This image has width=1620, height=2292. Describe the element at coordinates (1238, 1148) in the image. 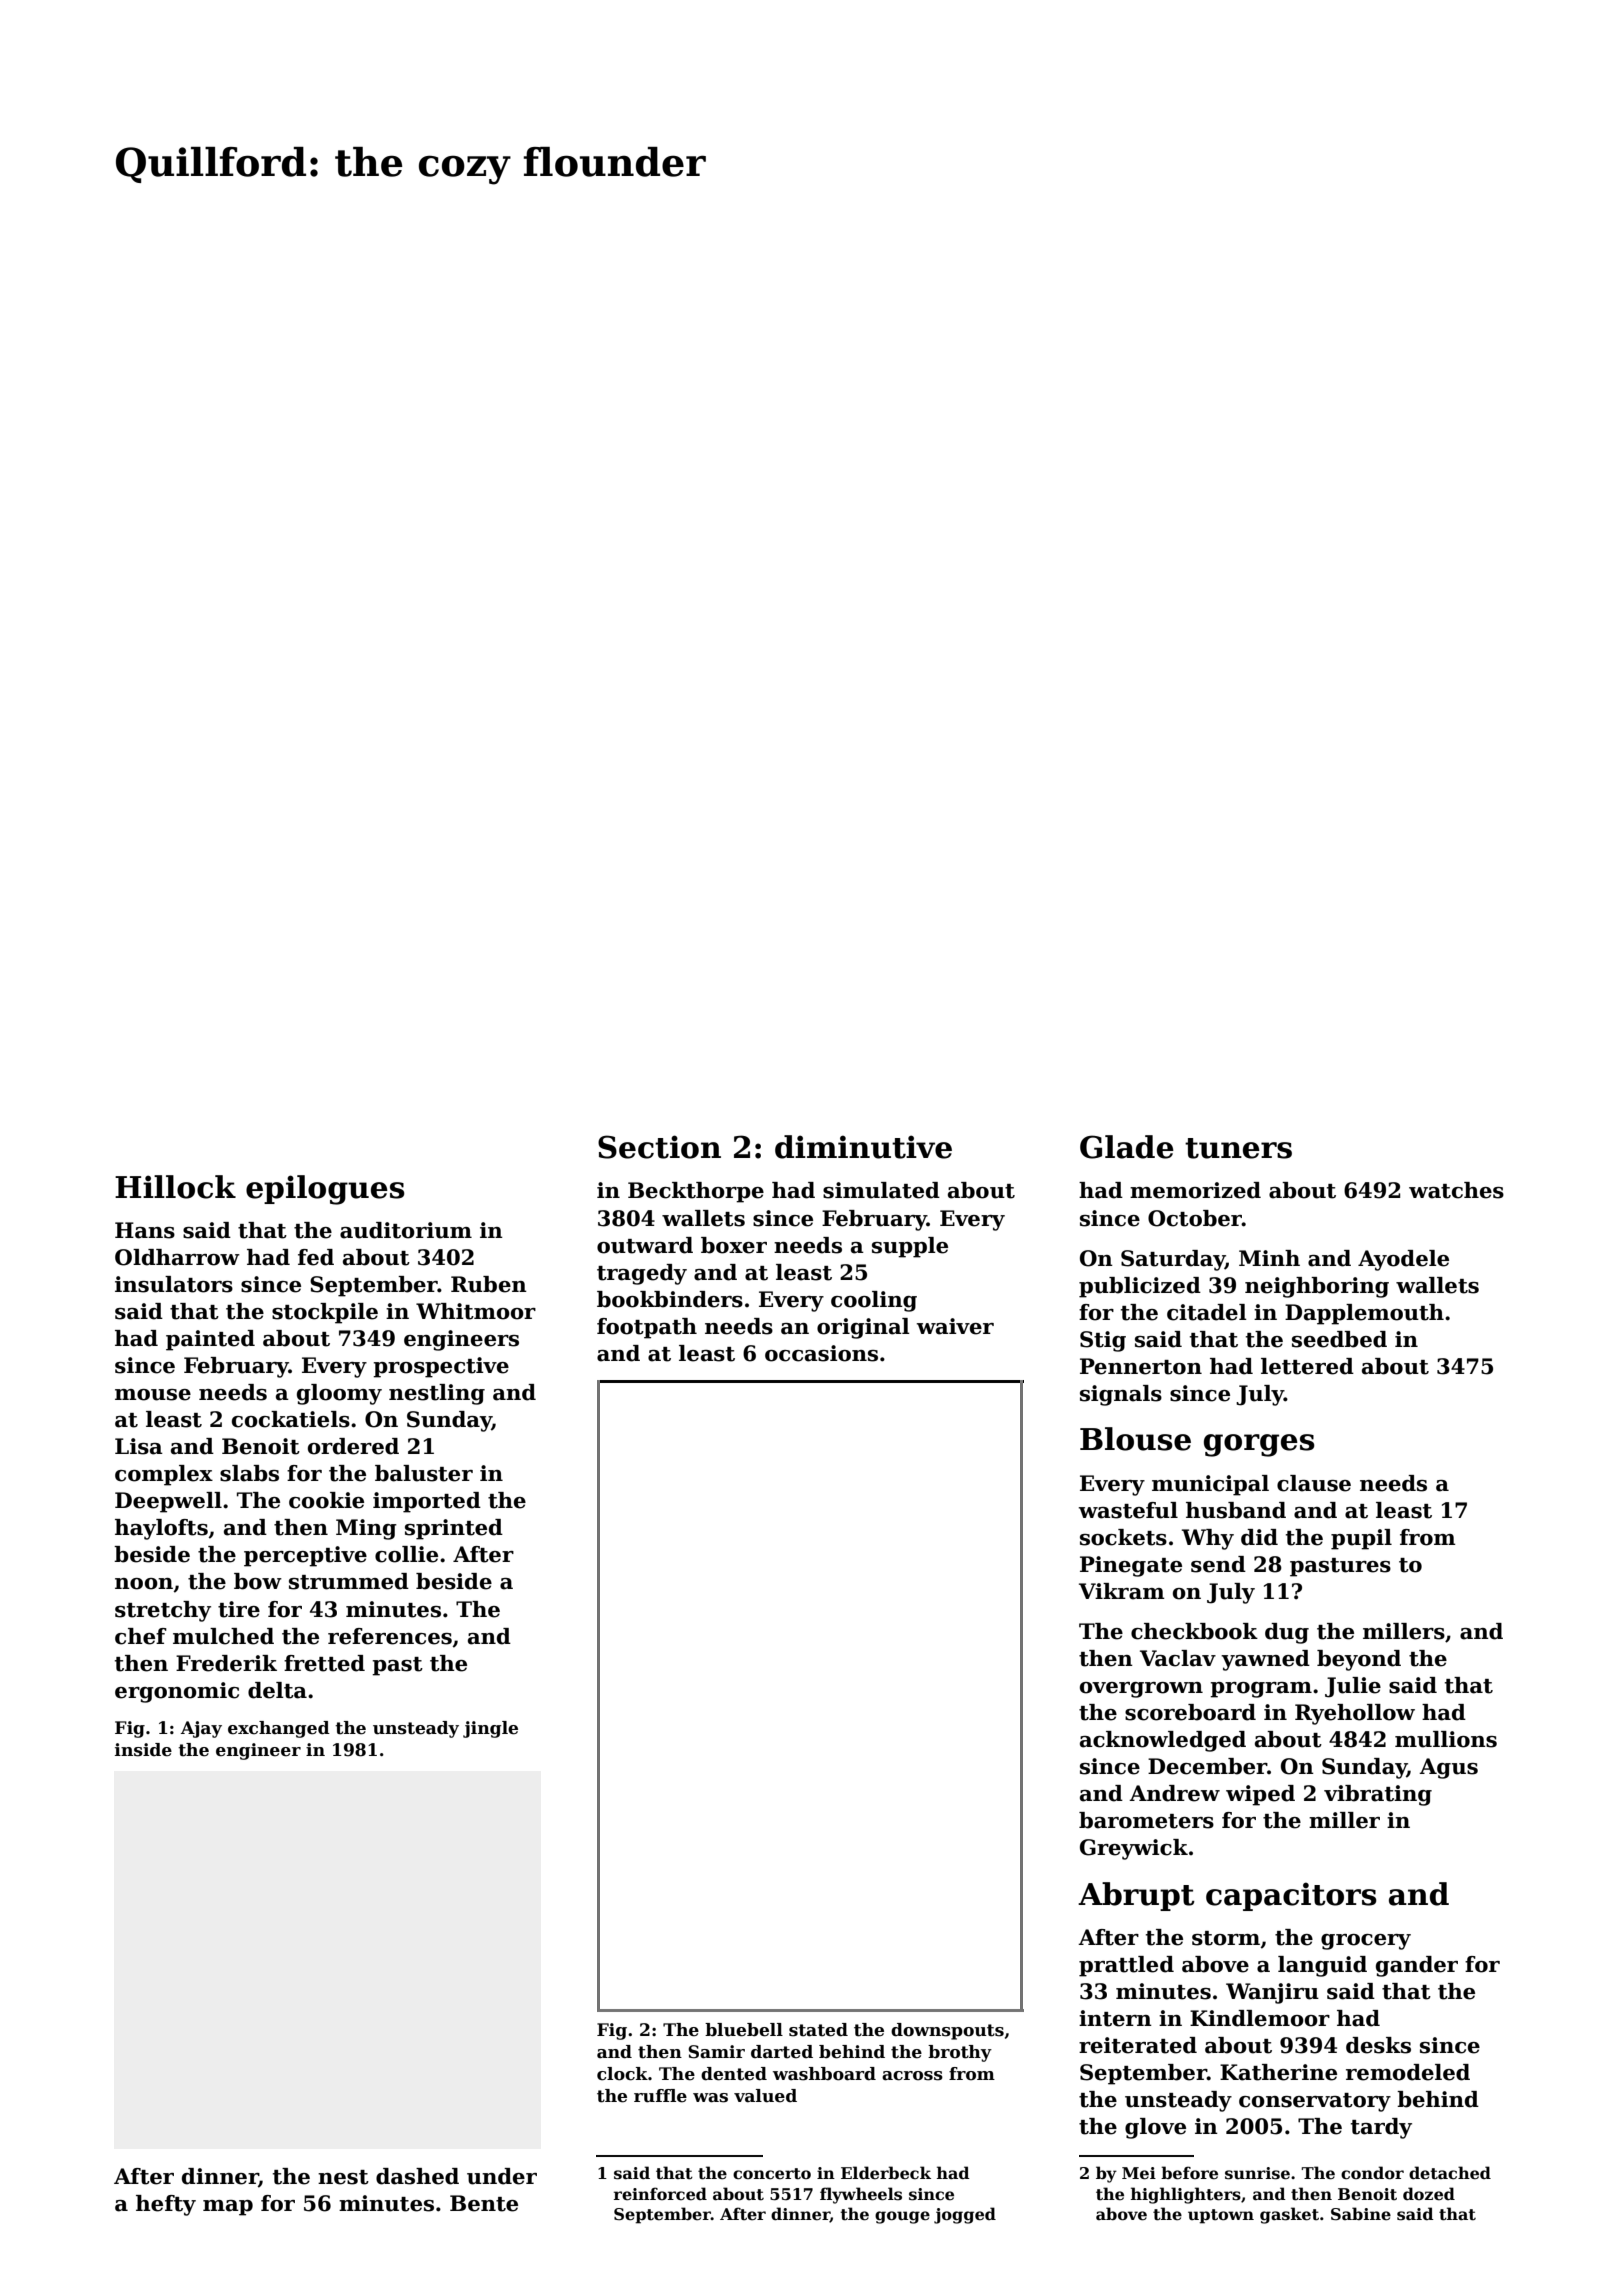

I see `tuners` at that location.
